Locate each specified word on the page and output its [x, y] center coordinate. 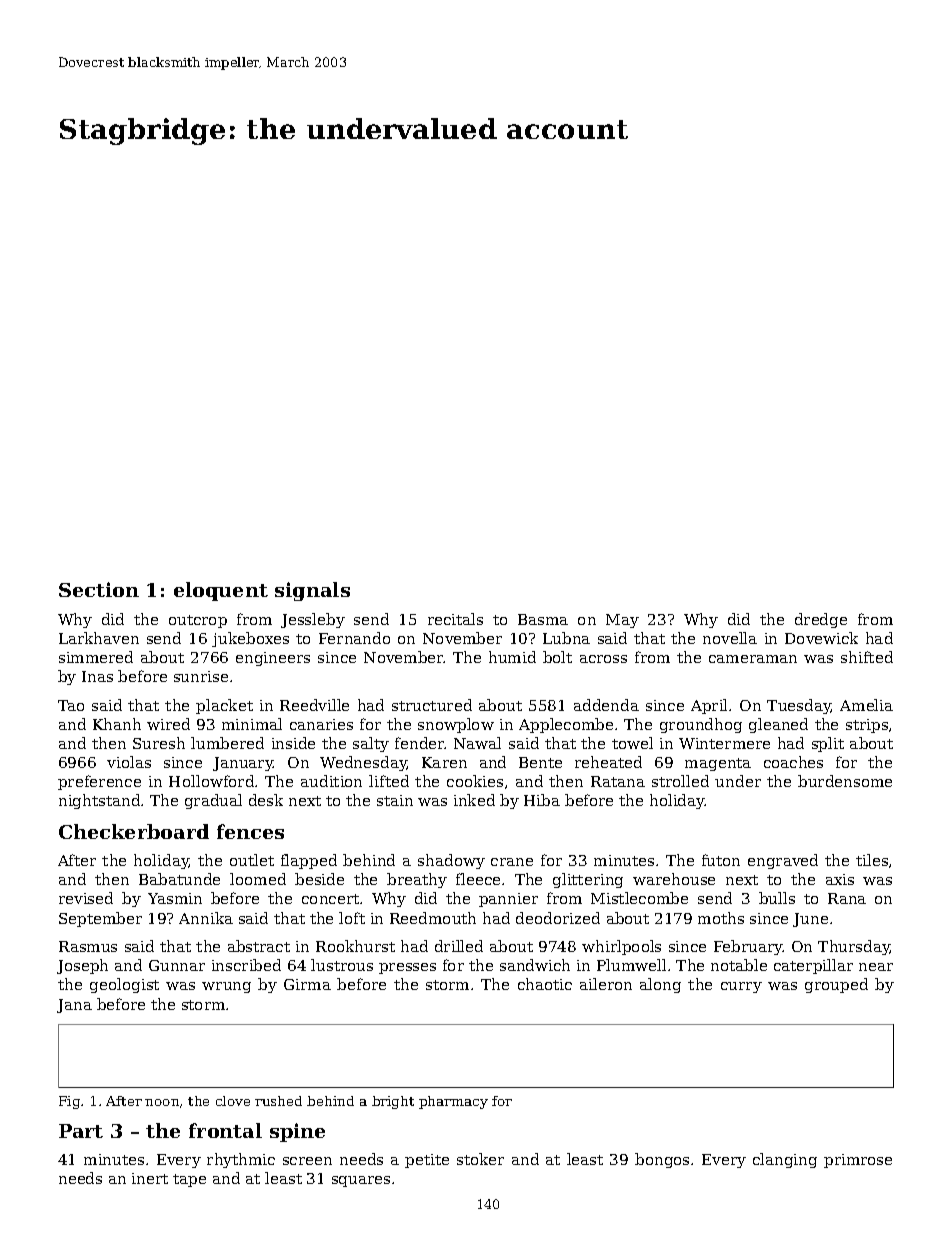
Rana [847, 898]
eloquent [221, 591]
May [622, 621]
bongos [662, 1160]
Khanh [117, 724]
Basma [543, 619]
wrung [226, 987]
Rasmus [88, 946]
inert [150, 1178]
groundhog [701, 725]
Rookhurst [355, 946]
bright [393, 1102]
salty [371, 744]
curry [741, 987]
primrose [858, 1161]
